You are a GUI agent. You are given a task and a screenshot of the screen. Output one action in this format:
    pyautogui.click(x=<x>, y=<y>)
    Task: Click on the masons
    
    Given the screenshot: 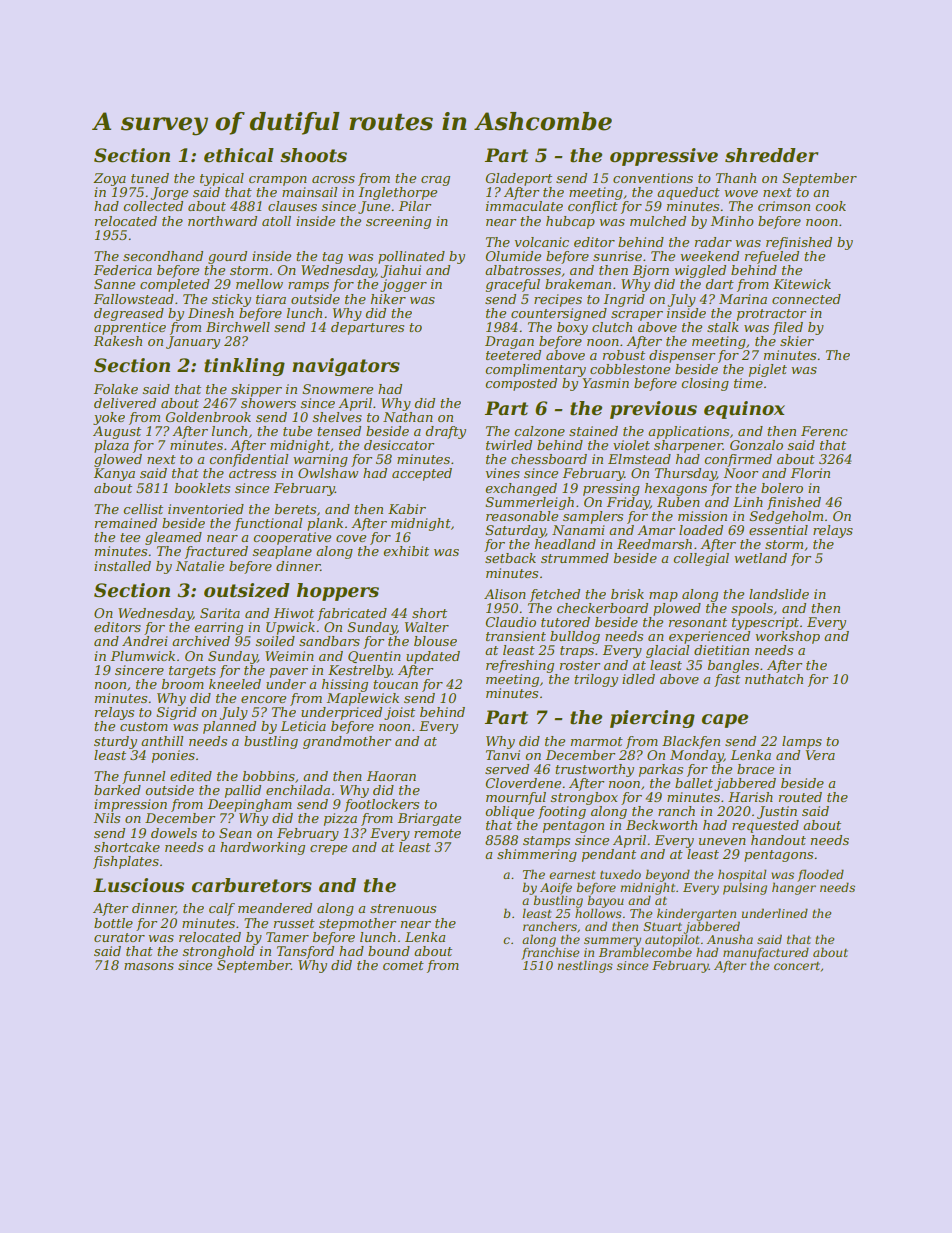 What is the action you would take?
    pyautogui.click(x=149, y=966)
